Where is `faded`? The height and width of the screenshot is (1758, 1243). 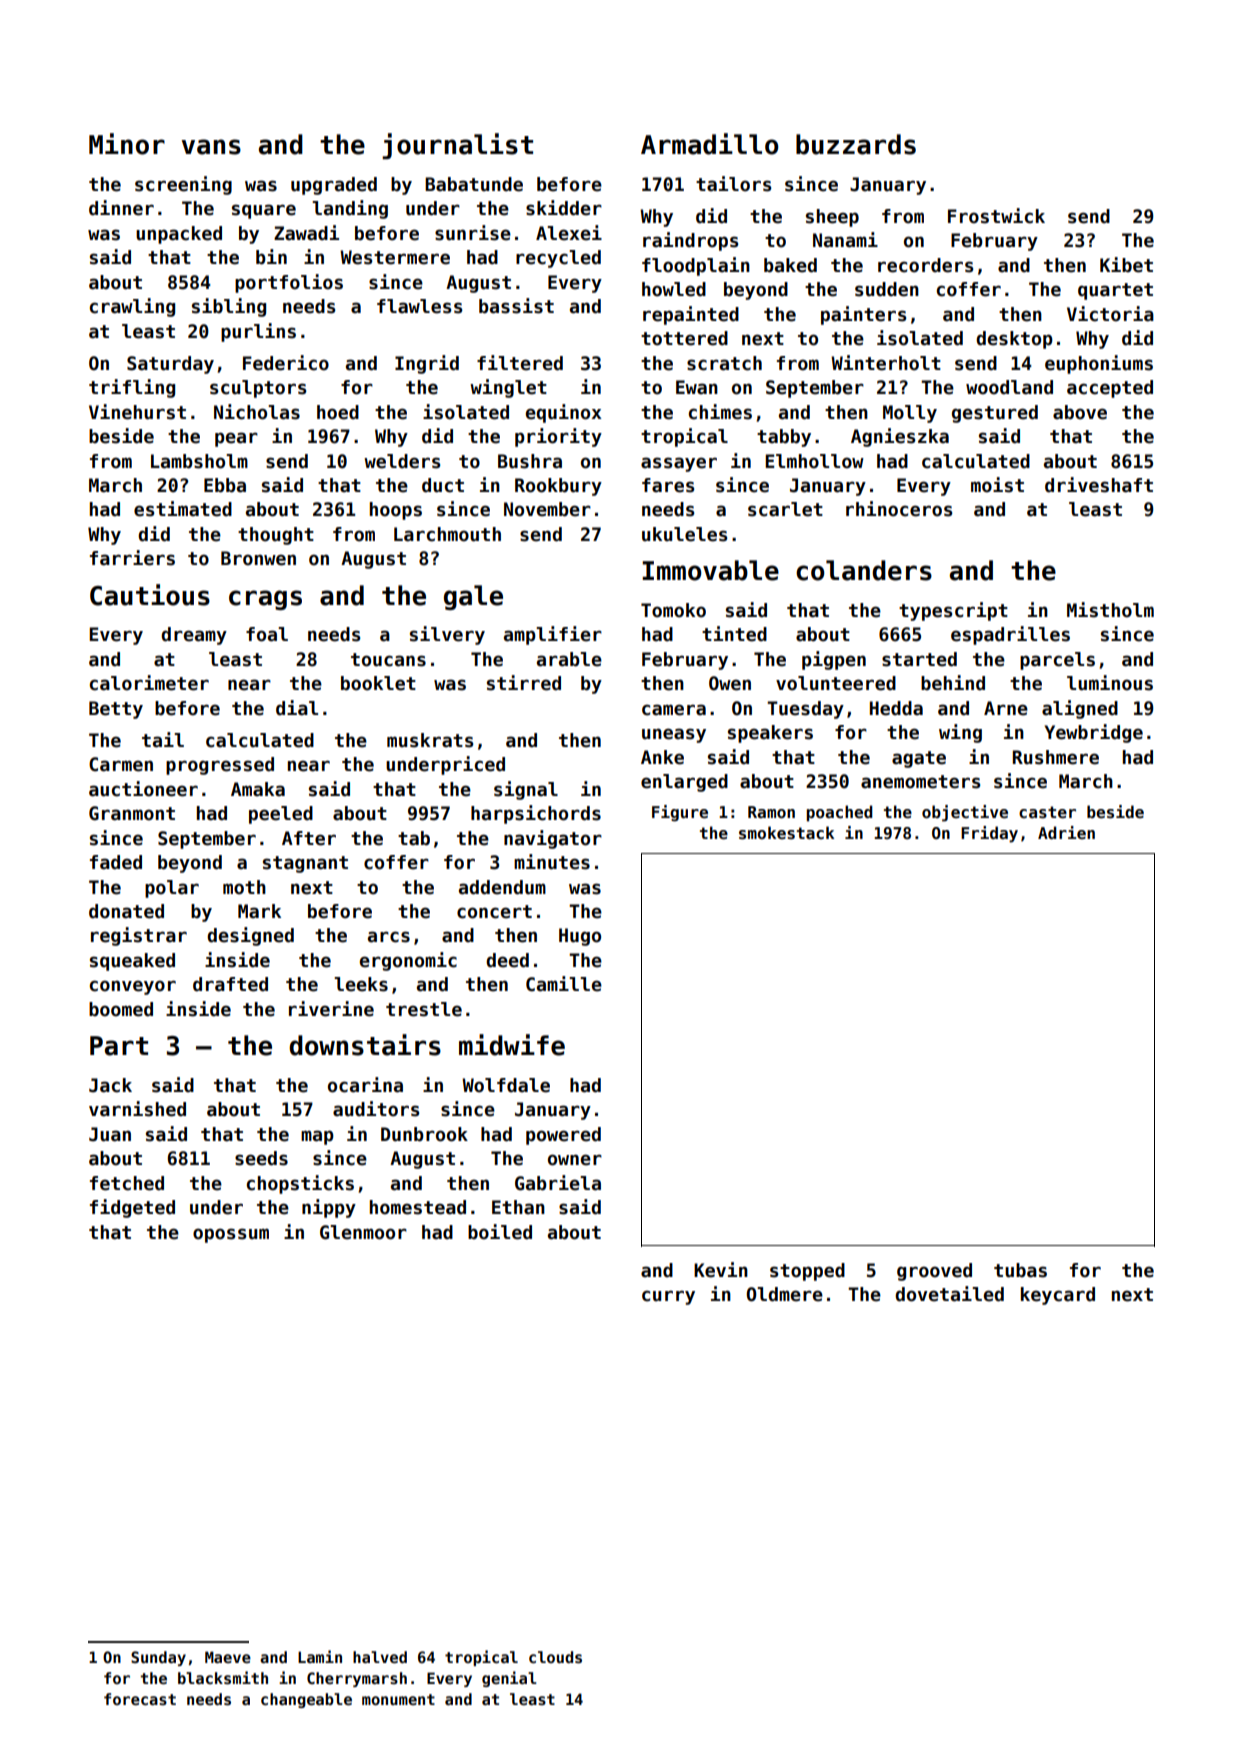
faded is located at coordinates (116, 862).
